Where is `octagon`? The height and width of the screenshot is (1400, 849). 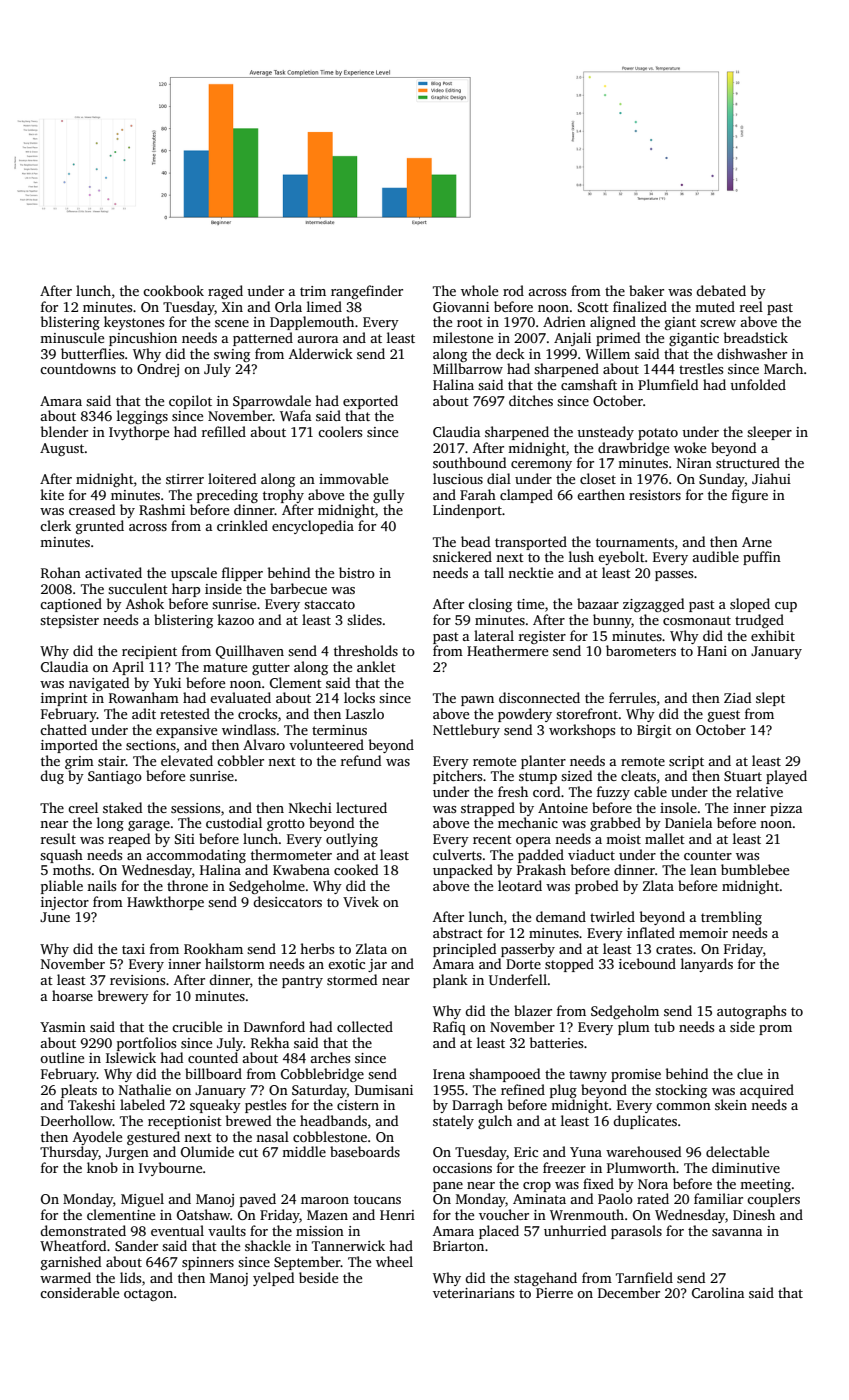
octagon is located at coordinates (148, 1295).
